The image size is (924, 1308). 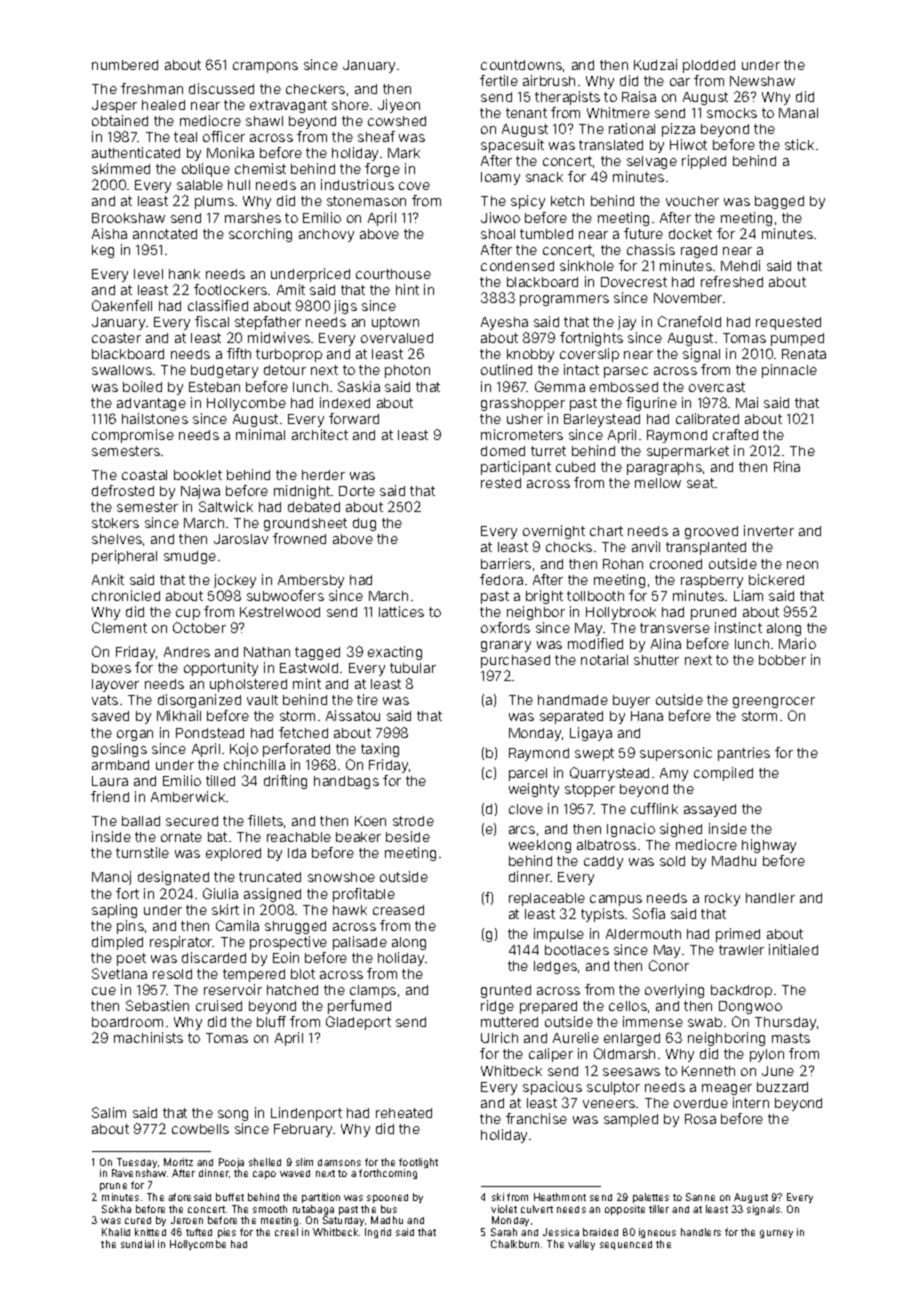 What do you see at coordinates (576, 1037) in the screenshot?
I see `Aurelie` at bounding box center [576, 1037].
